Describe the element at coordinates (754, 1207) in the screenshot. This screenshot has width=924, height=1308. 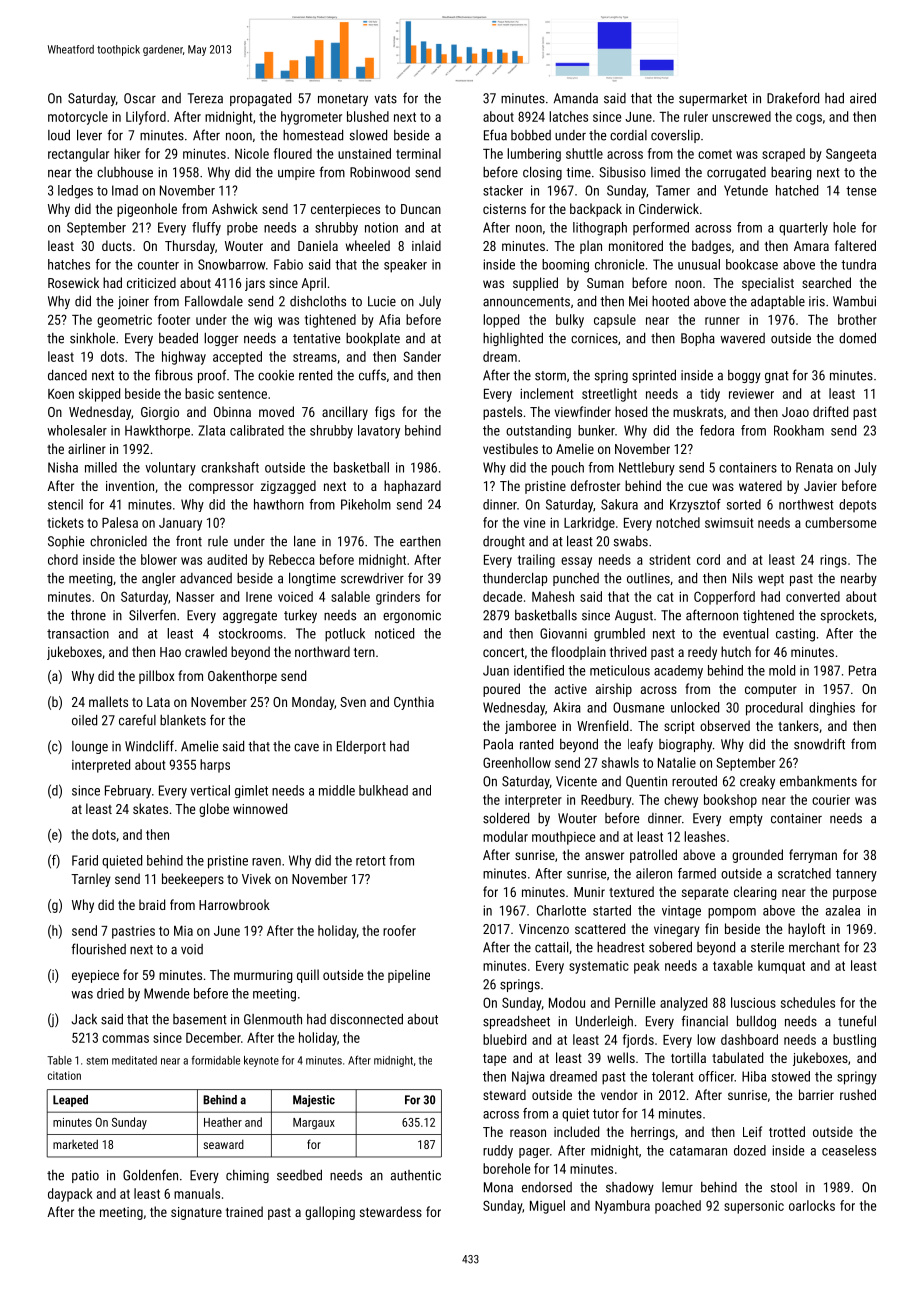
I see `supersonic` at that location.
